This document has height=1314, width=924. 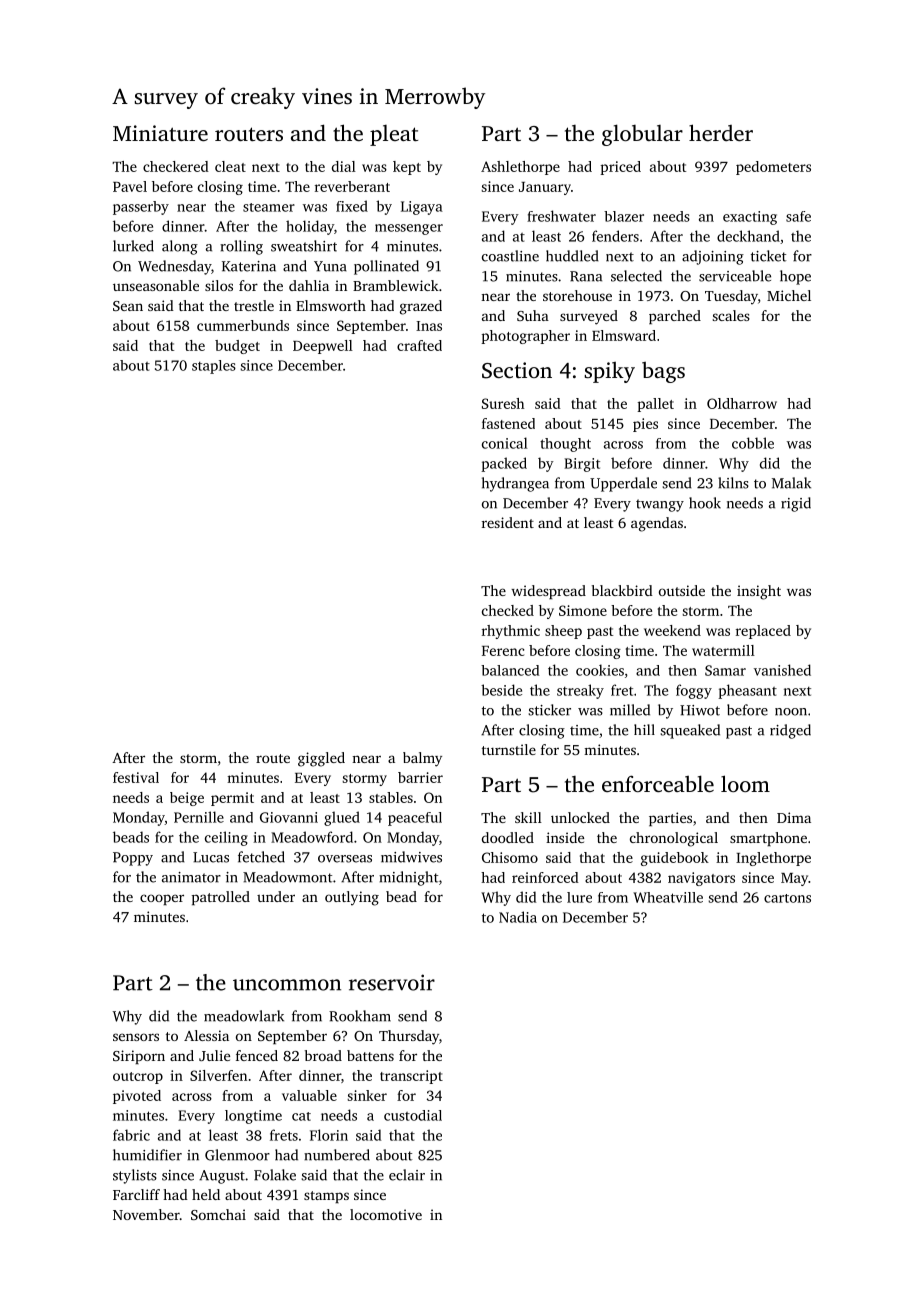 What do you see at coordinates (411, 1077) in the document?
I see `transcript` at bounding box center [411, 1077].
